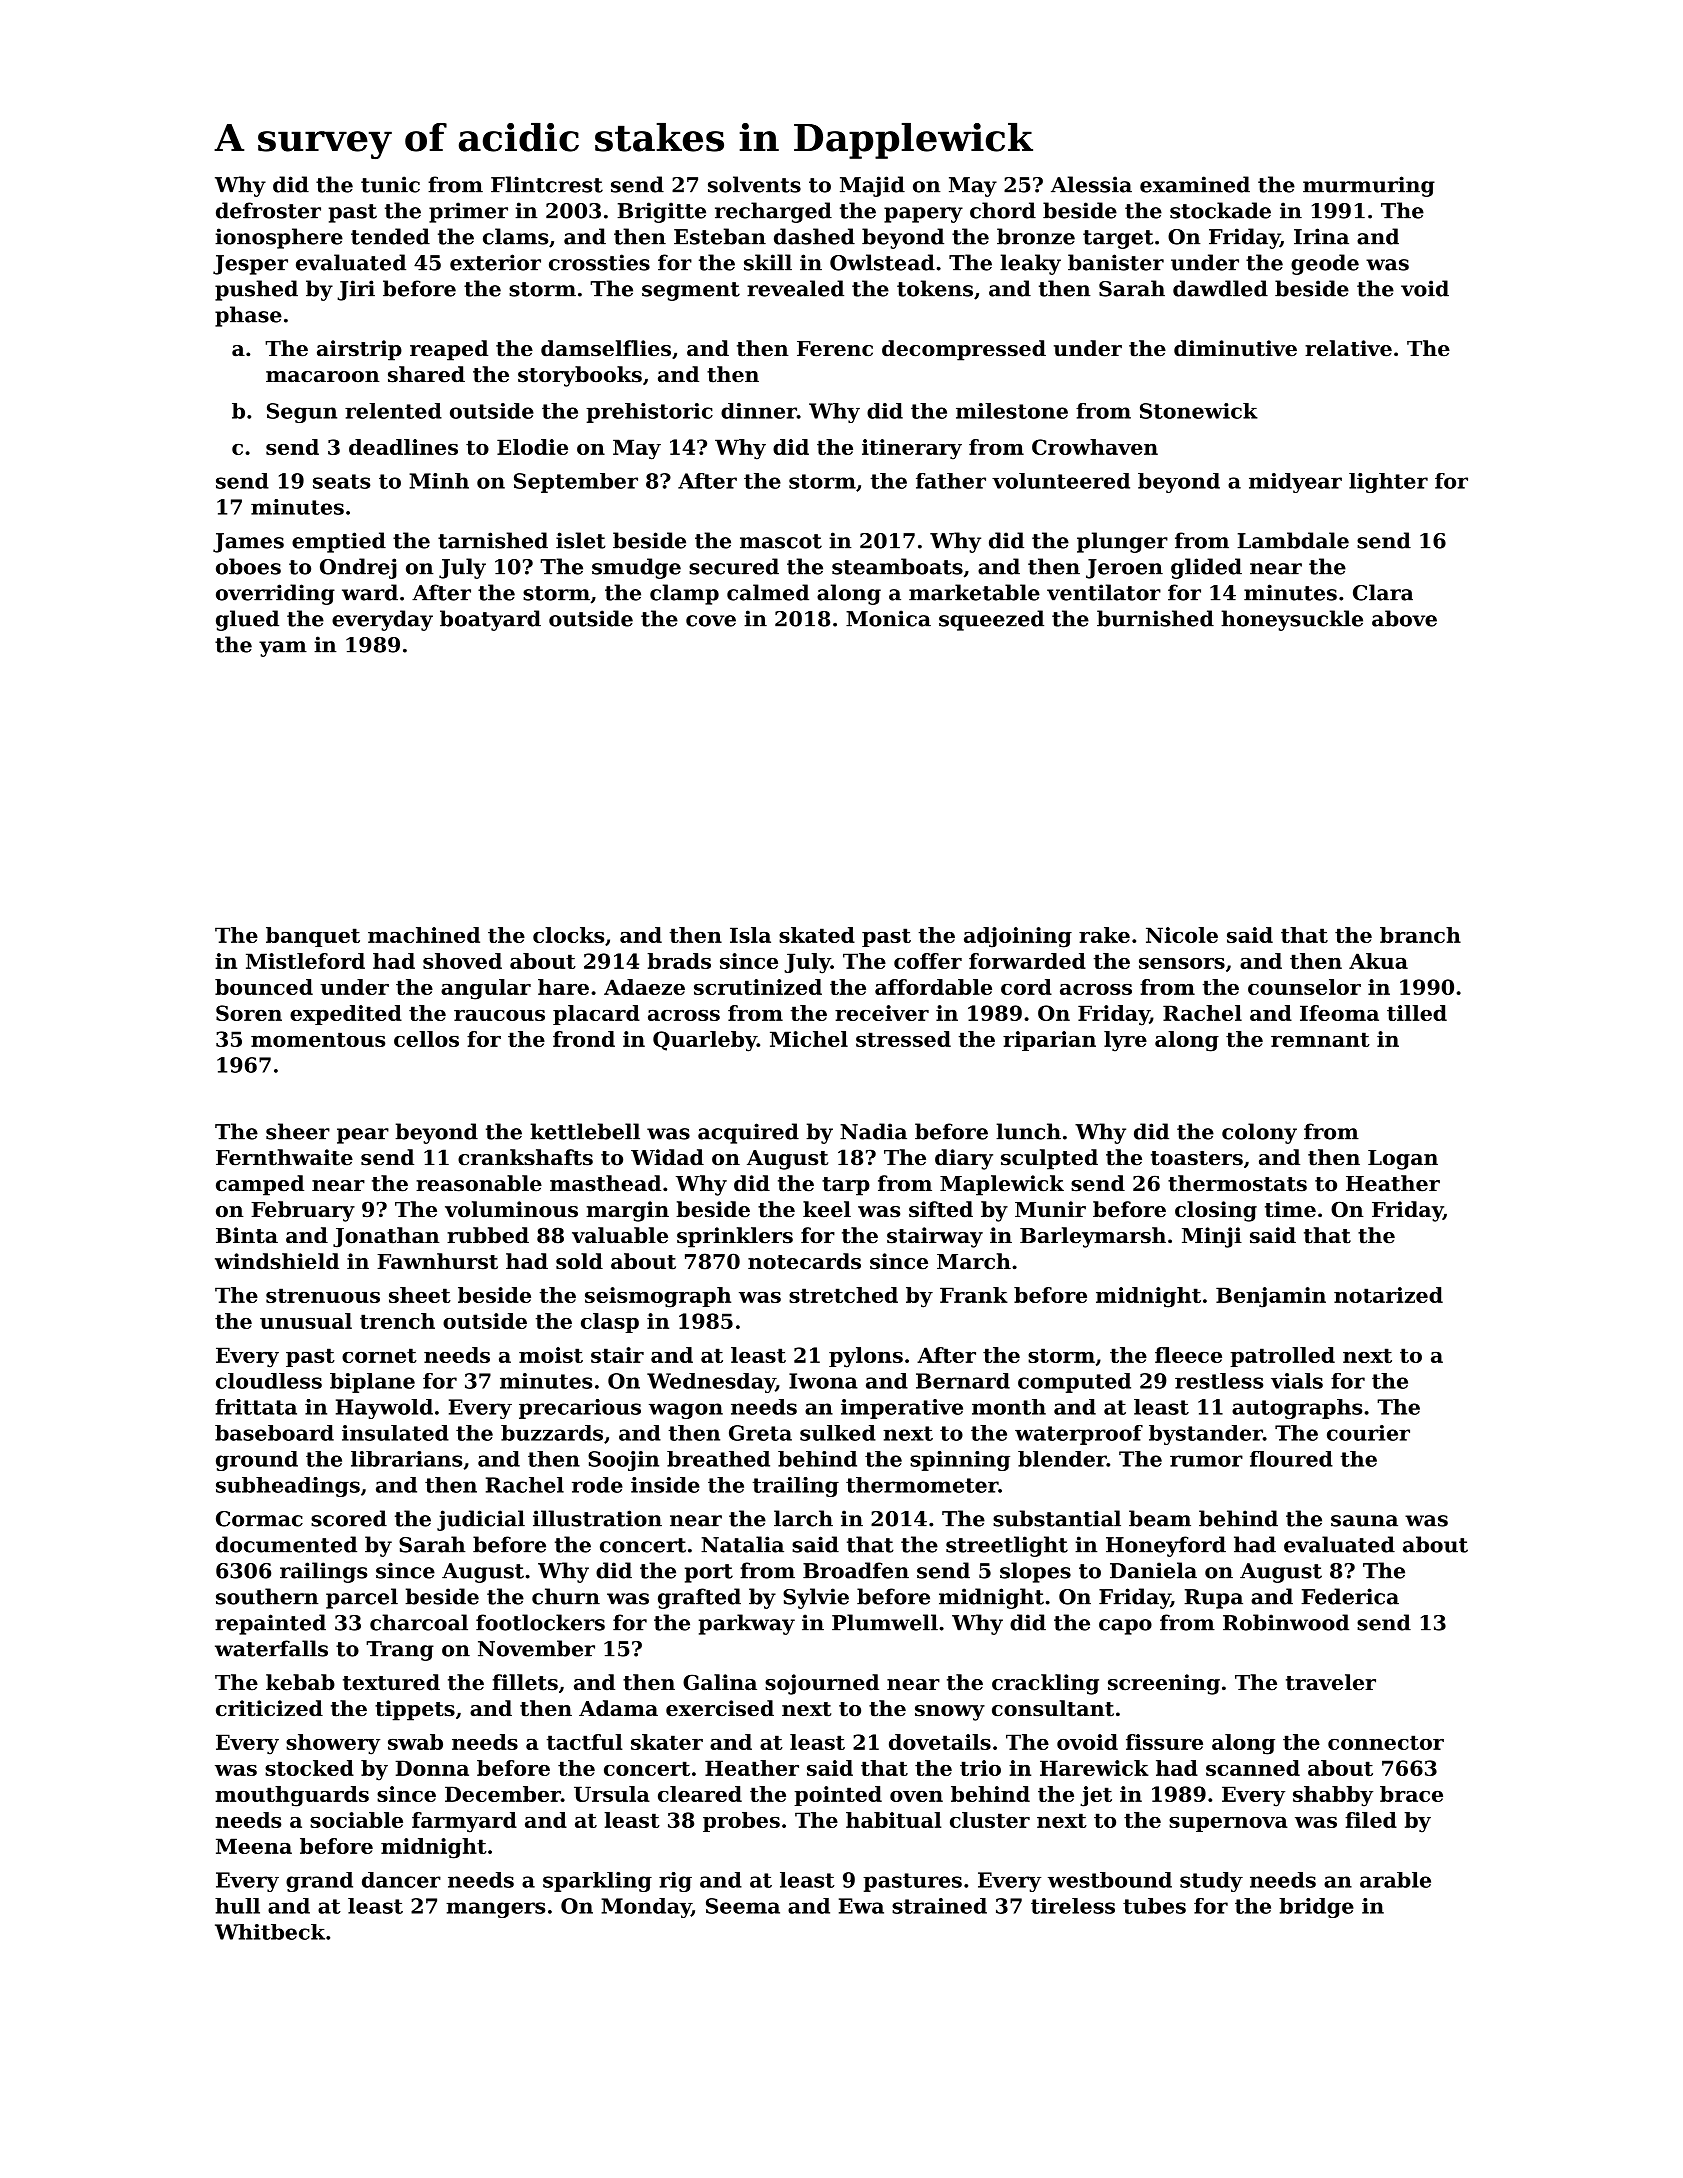 The height and width of the document is (2178, 1683). I want to click on illustration, so click(597, 1518).
